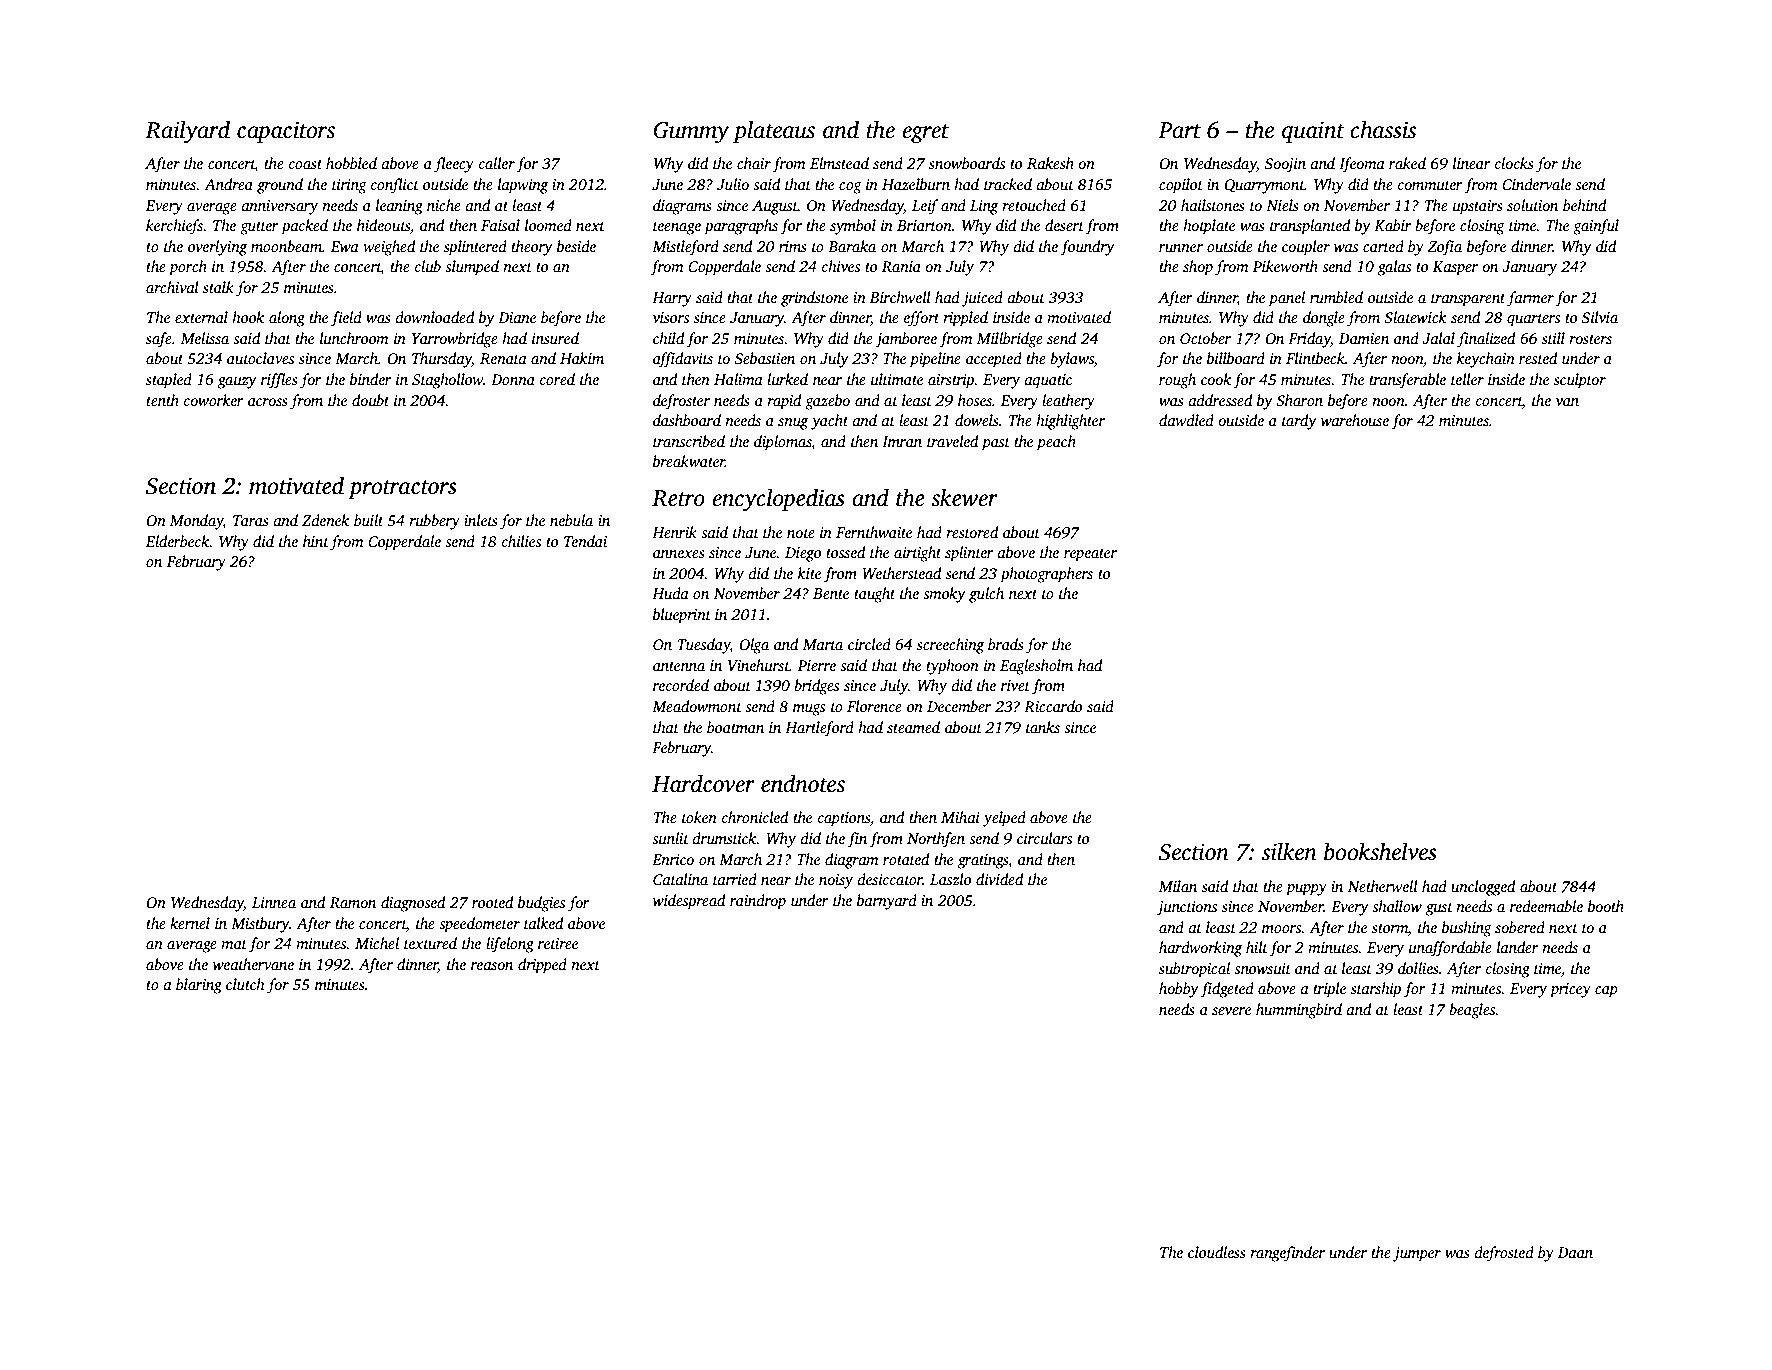 The width and height of the page is (1772, 1370). What do you see at coordinates (1596, 227) in the page?
I see `gainful` at bounding box center [1596, 227].
